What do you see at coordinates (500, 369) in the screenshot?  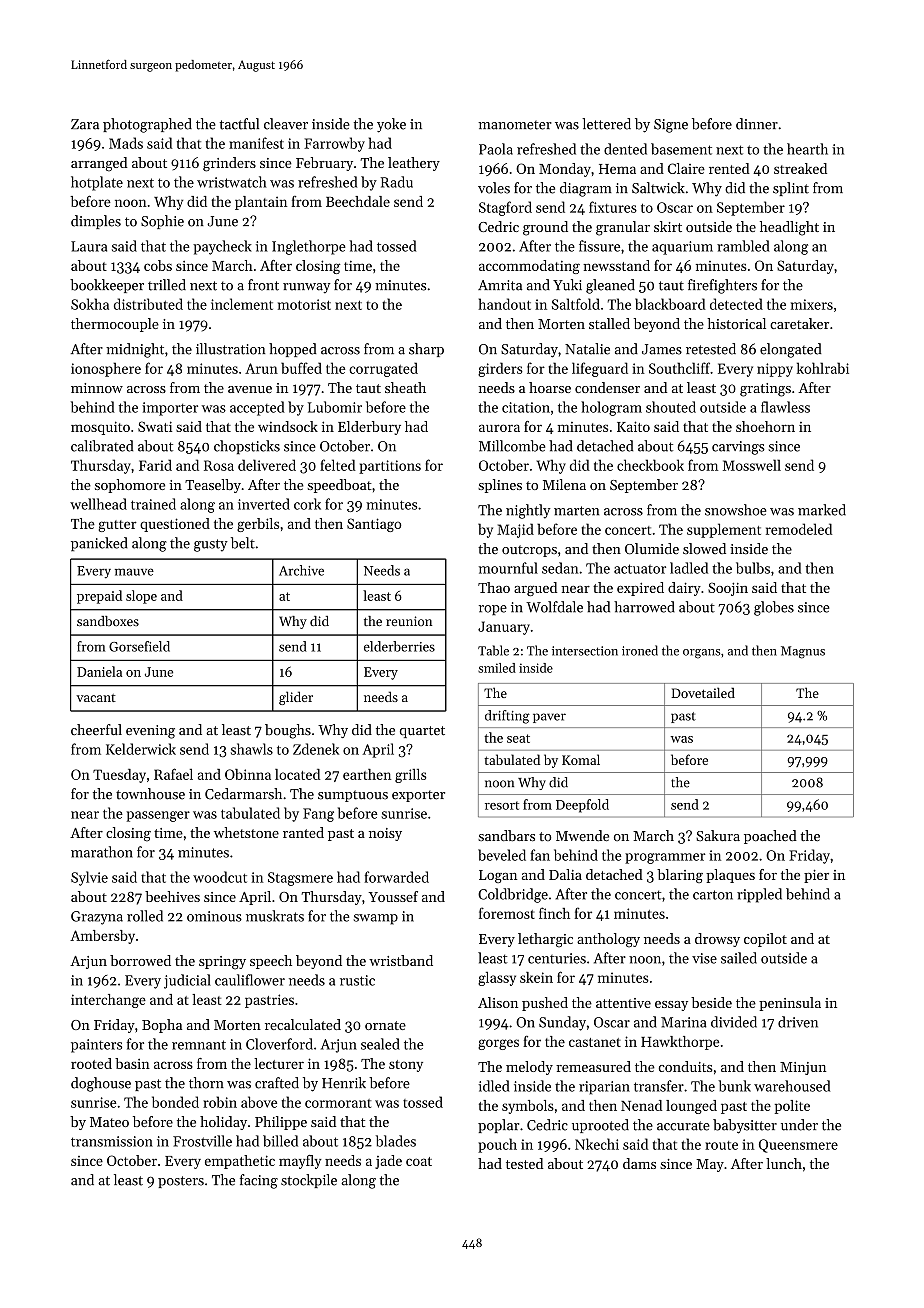 I see `girders` at bounding box center [500, 369].
